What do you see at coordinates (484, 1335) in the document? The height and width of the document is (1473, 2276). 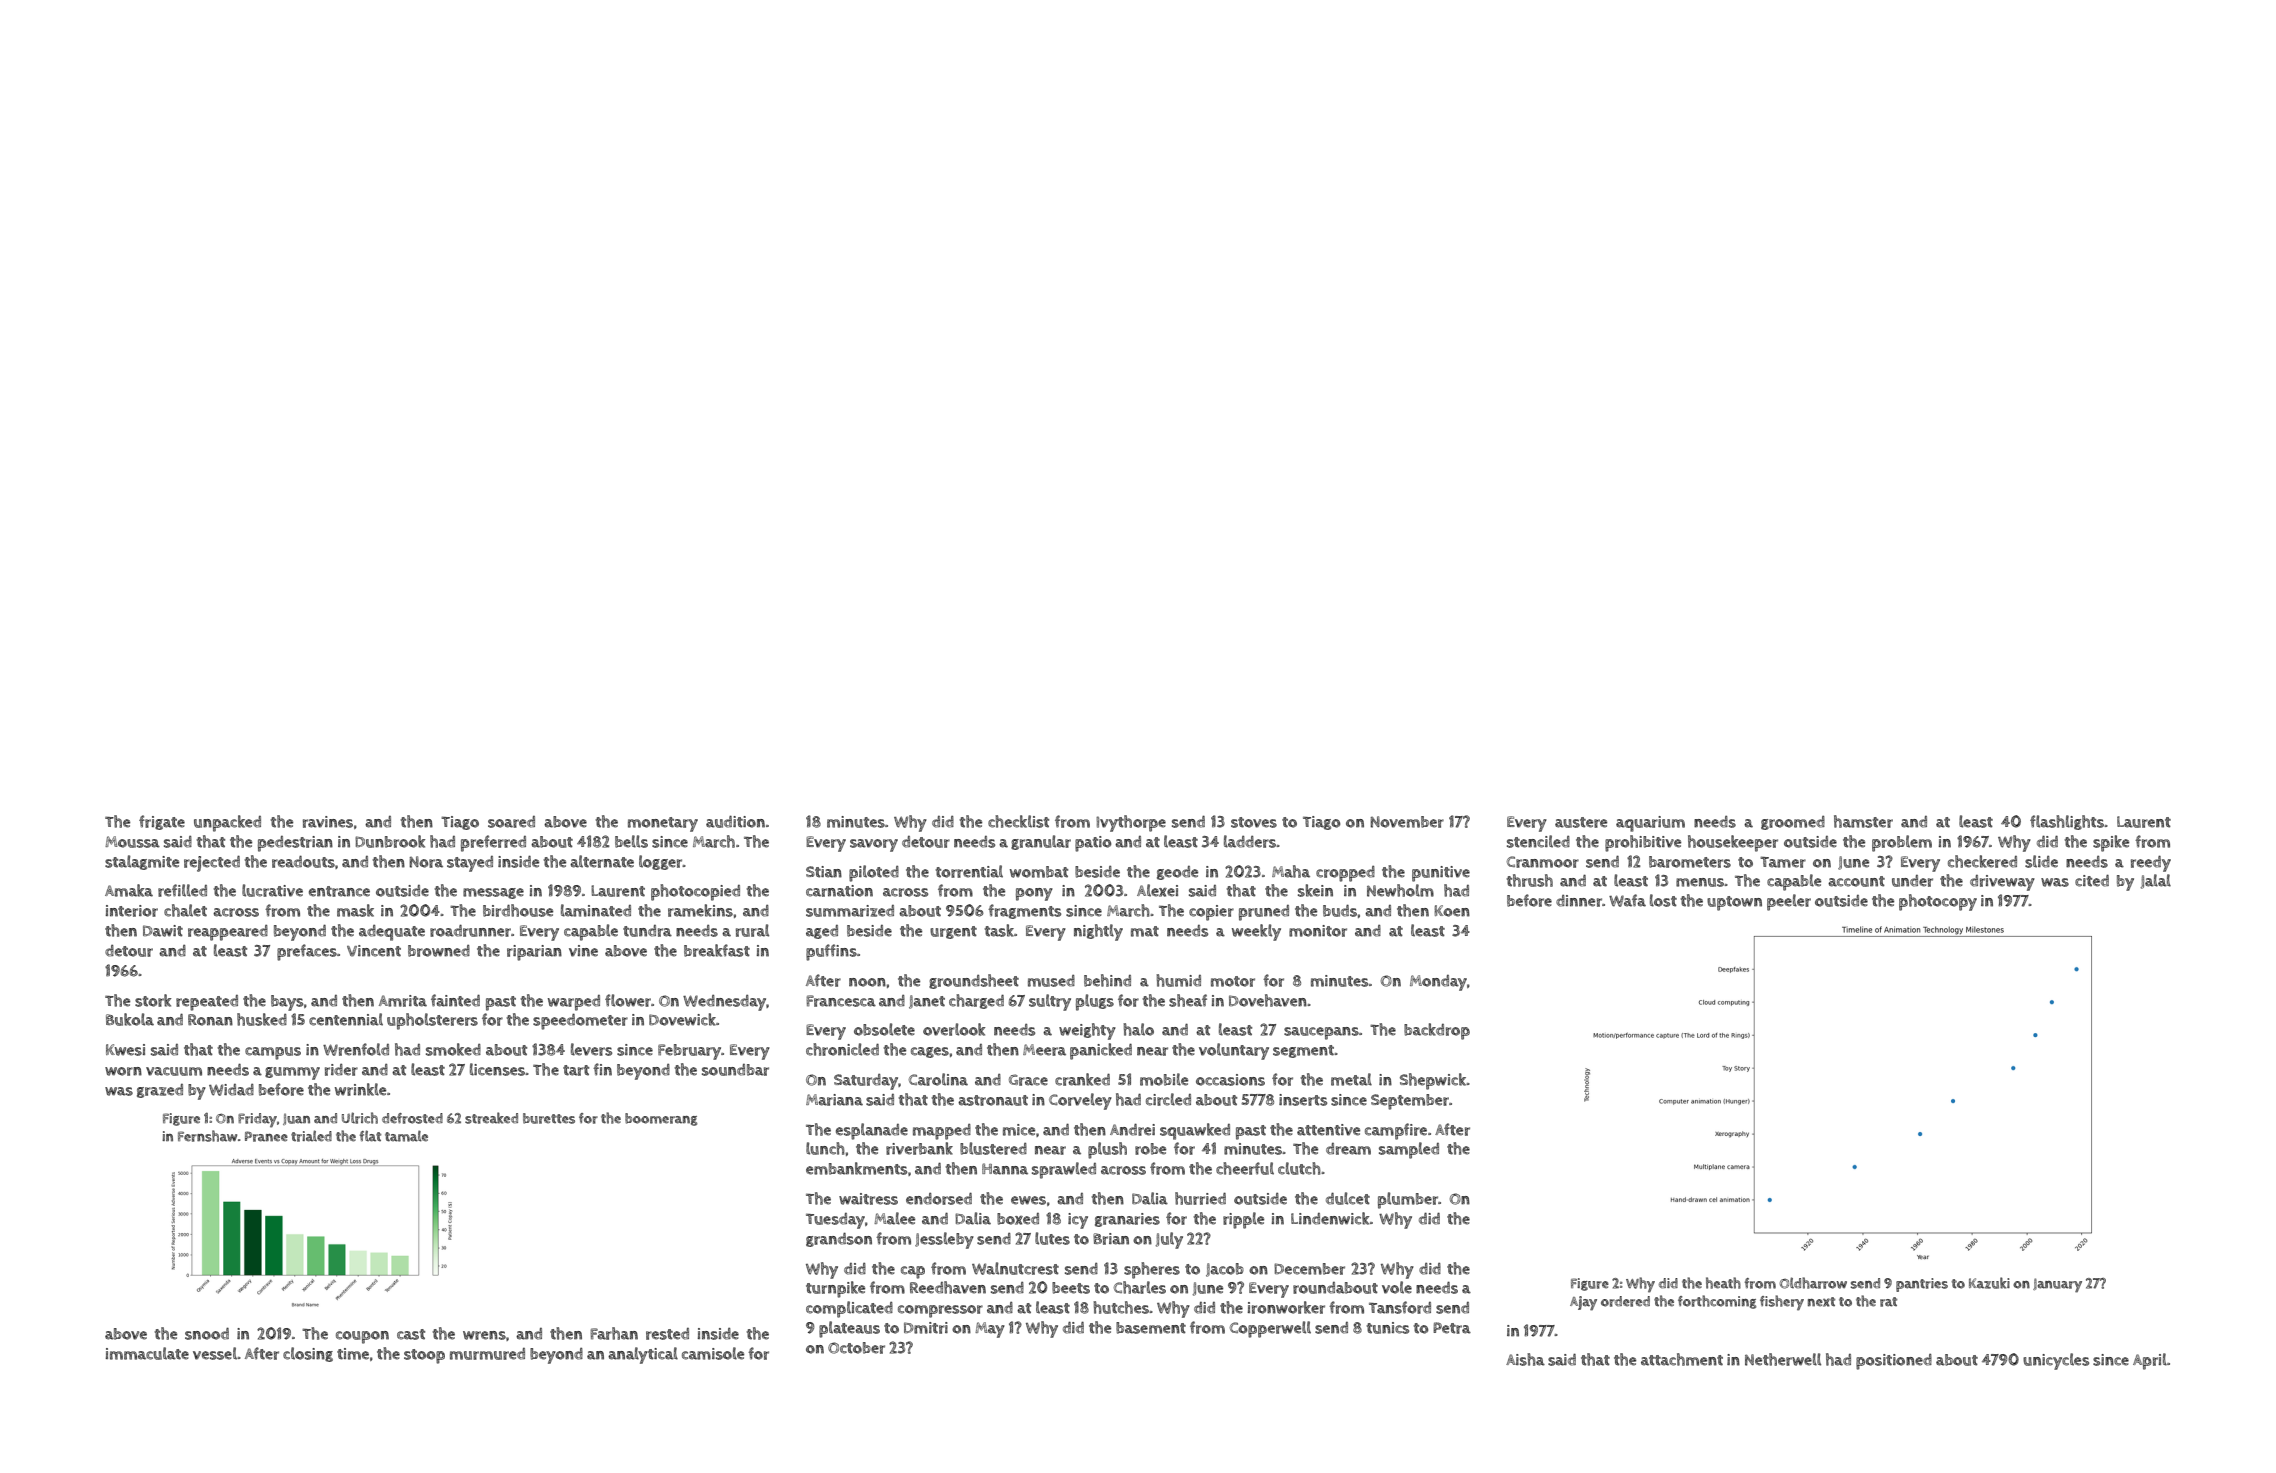 I see `wrens` at bounding box center [484, 1335].
